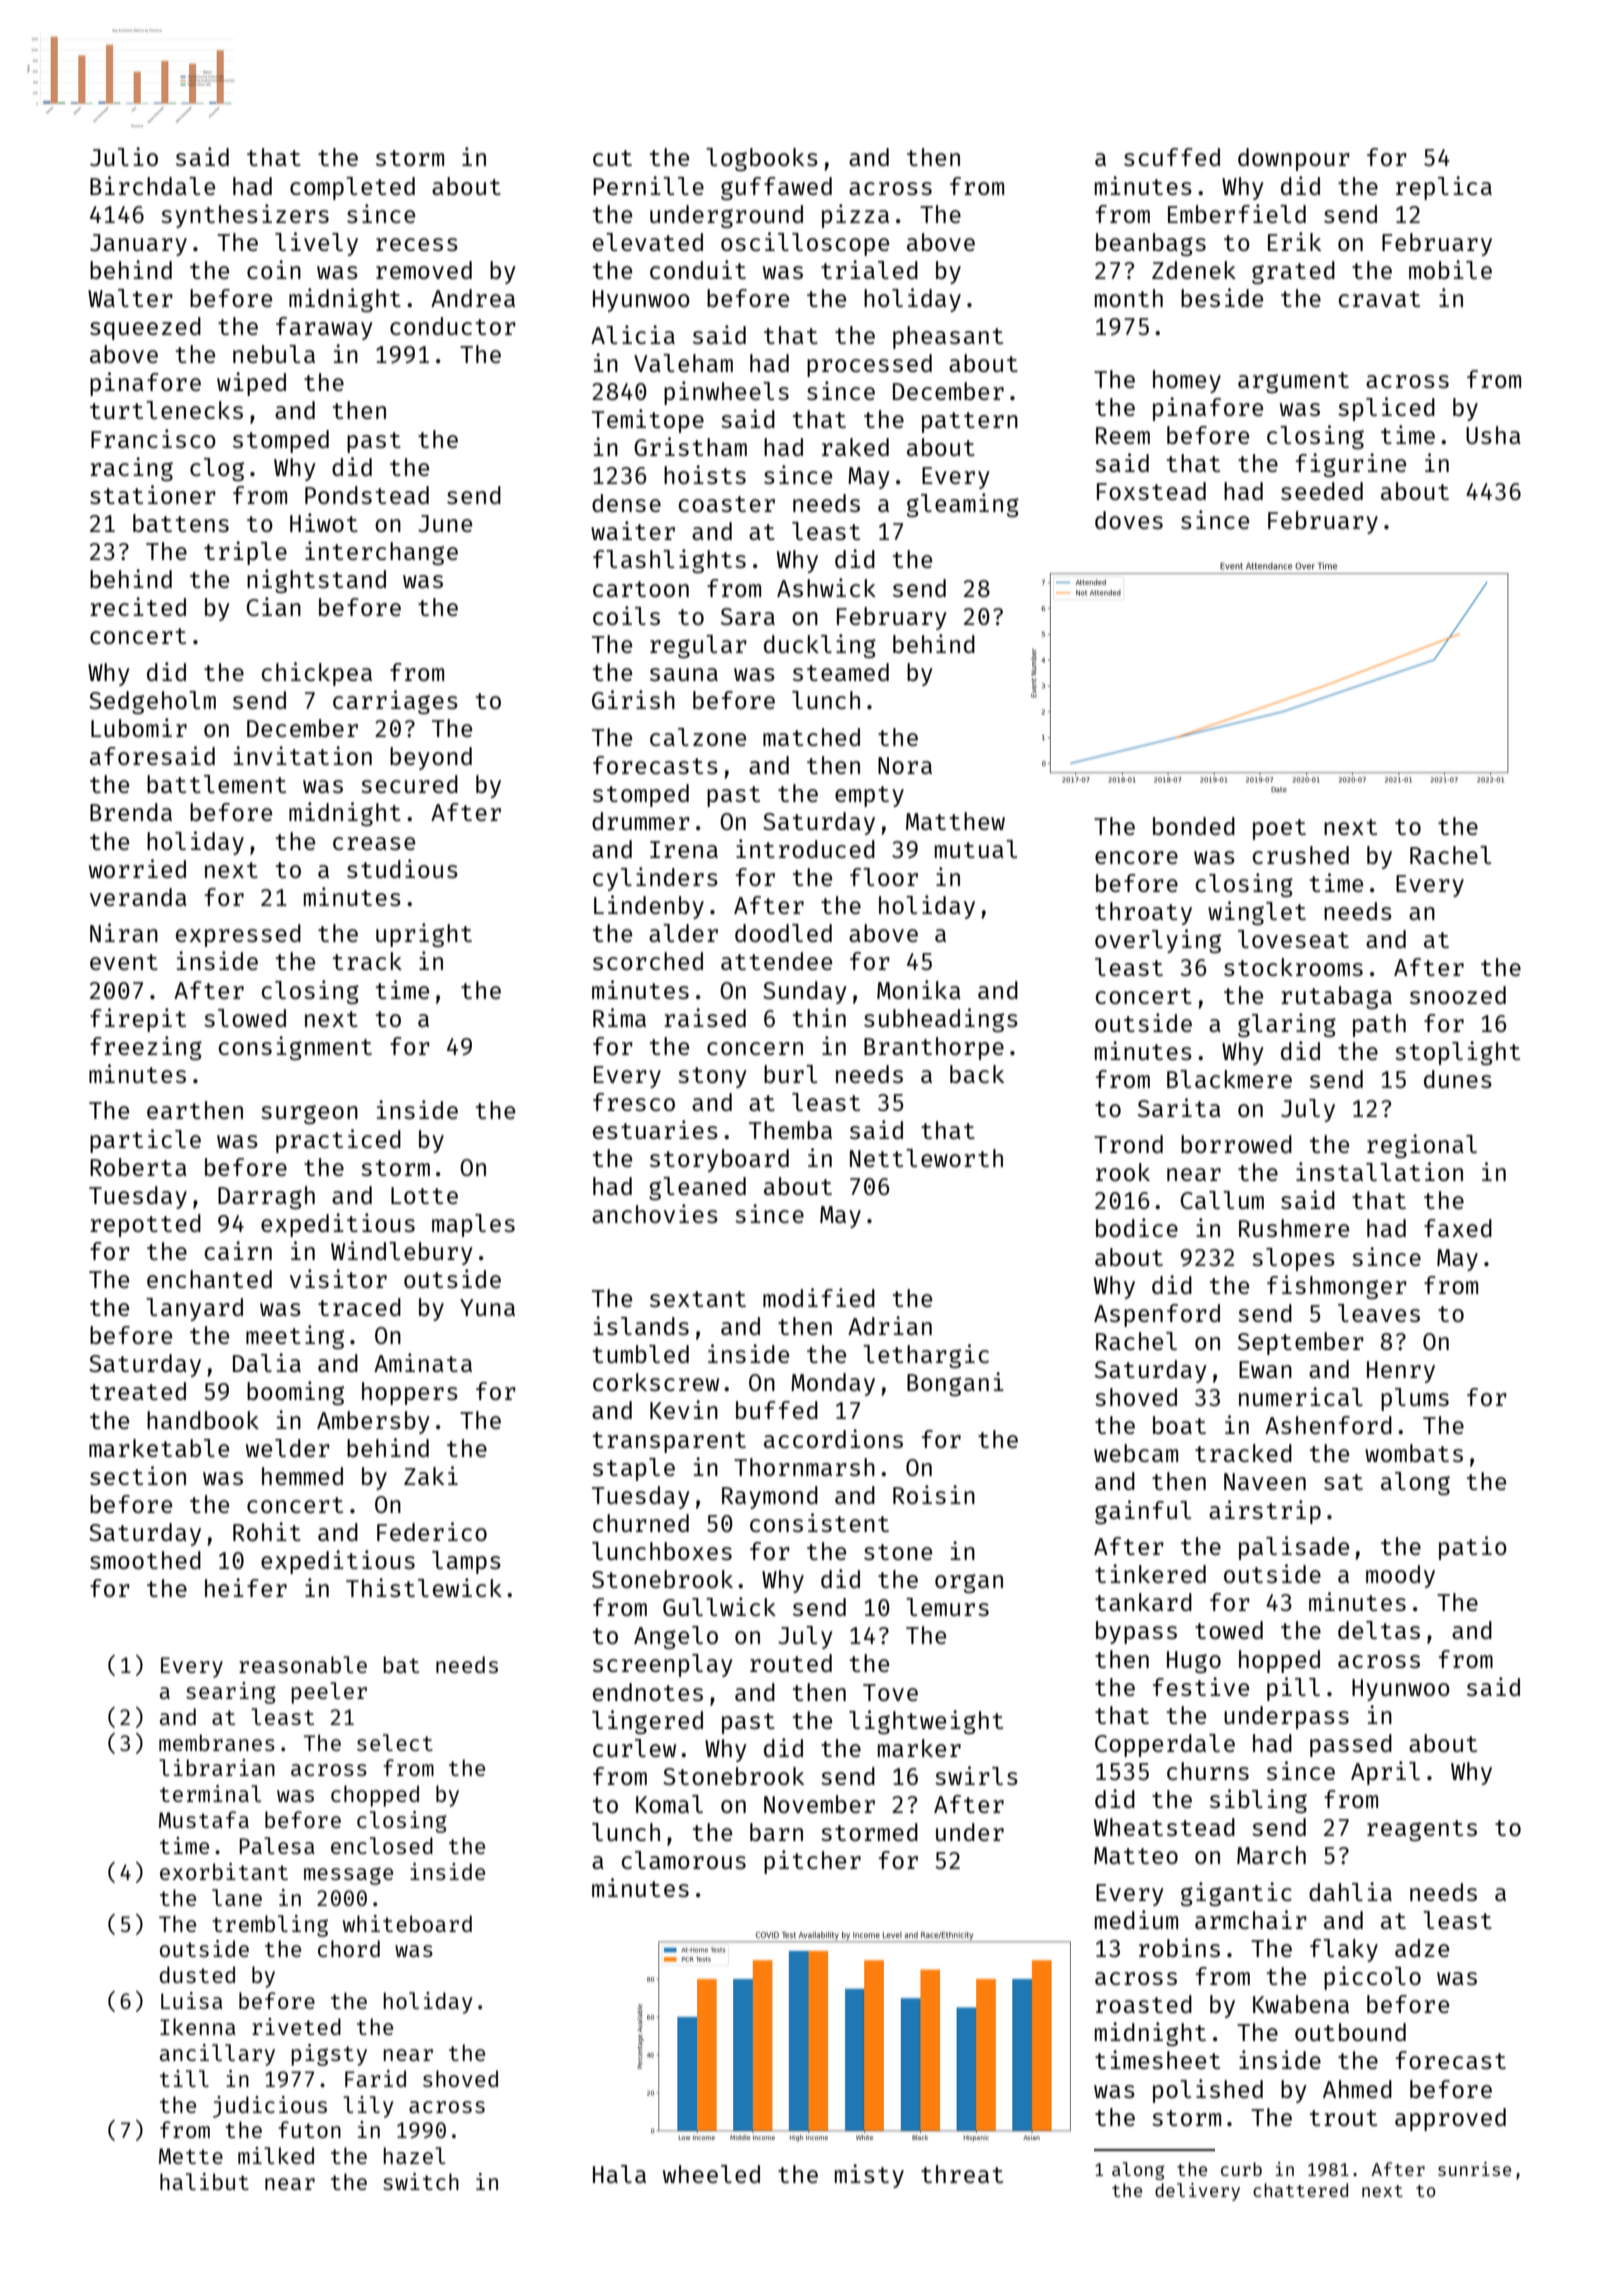 This image has height=2292, width=1620. What do you see at coordinates (869, 2176) in the image?
I see `misty` at bounding box center [869, 2176].
